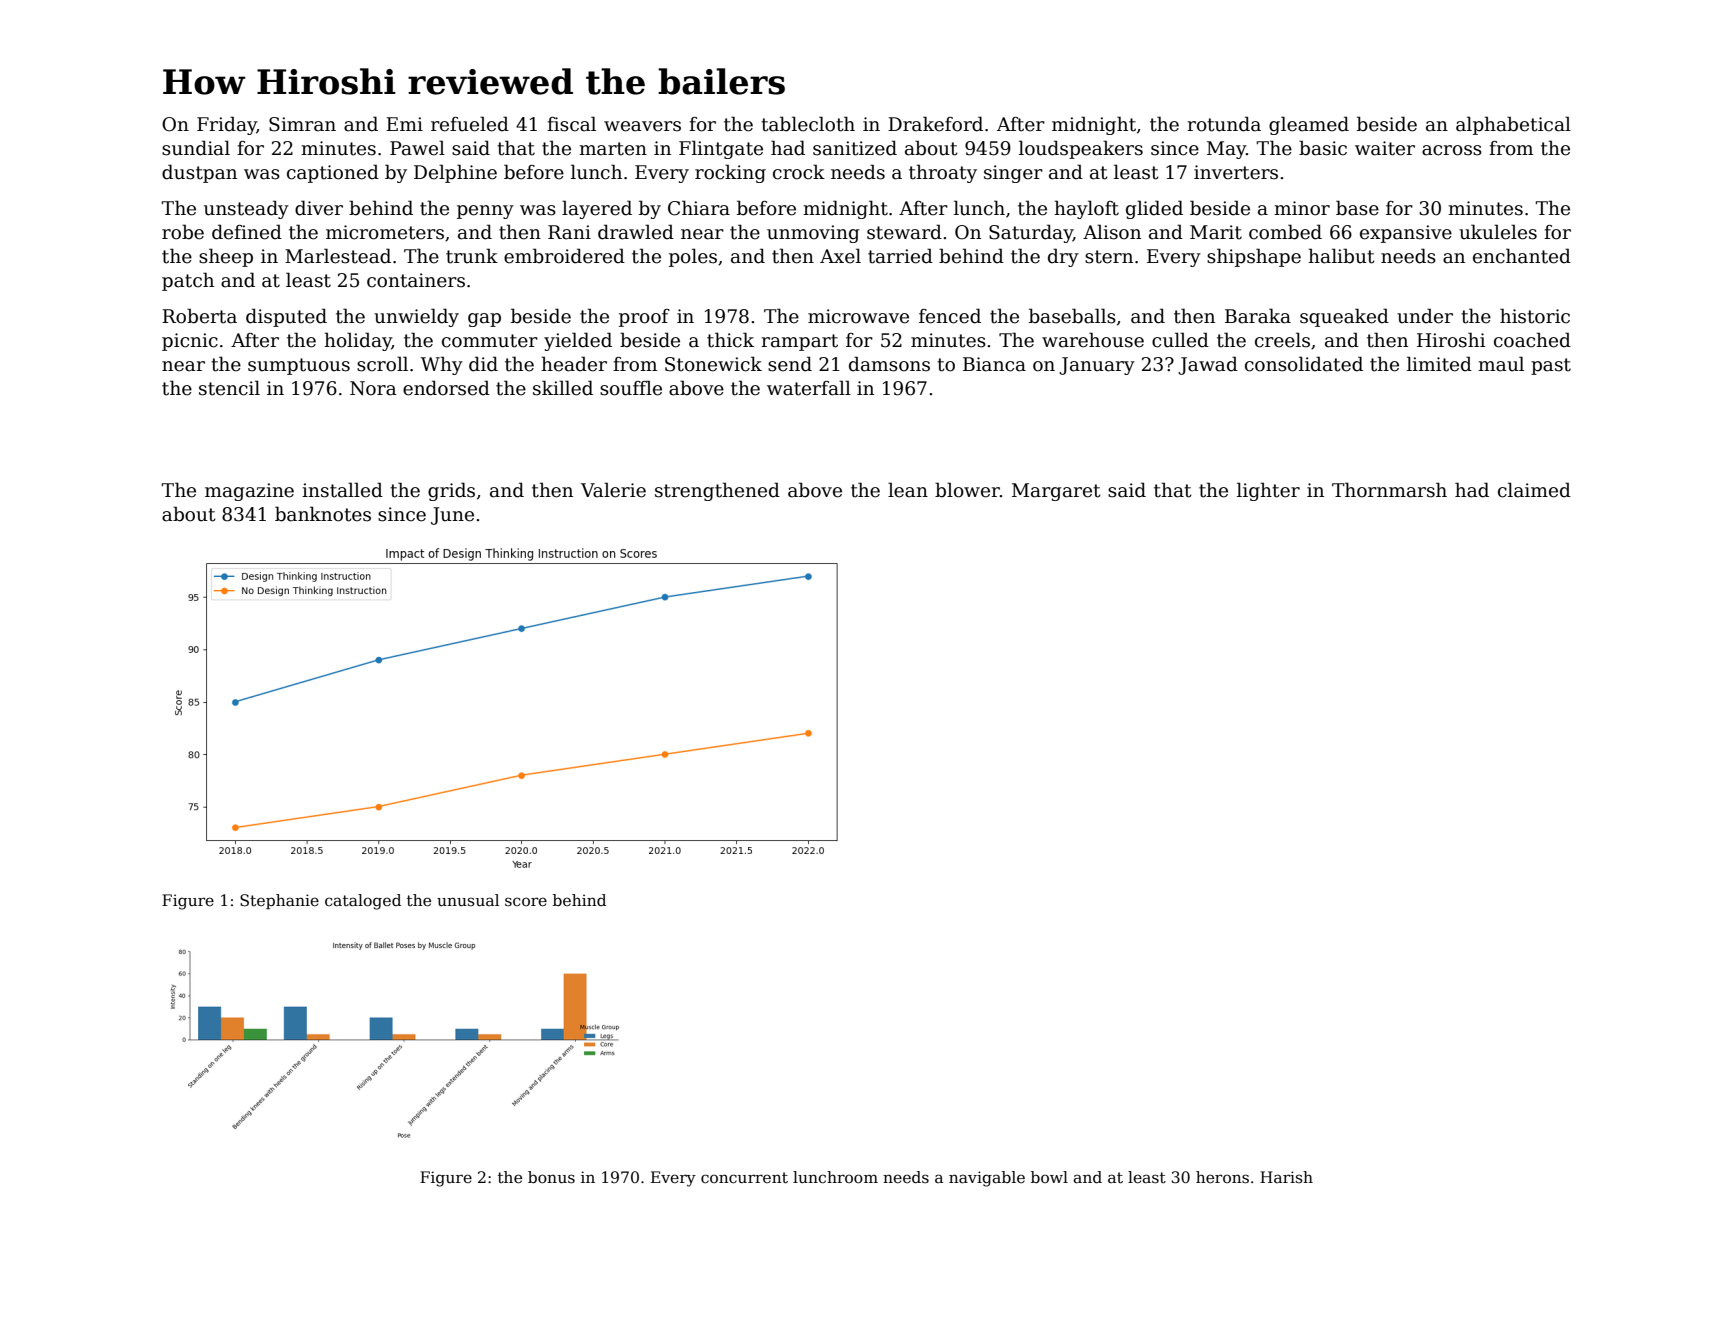 The width and height of the screenshot is (1733, 1339). Describe the element at coordinates (613, 490) in the screenshot. I see `Valerie` at that location.
